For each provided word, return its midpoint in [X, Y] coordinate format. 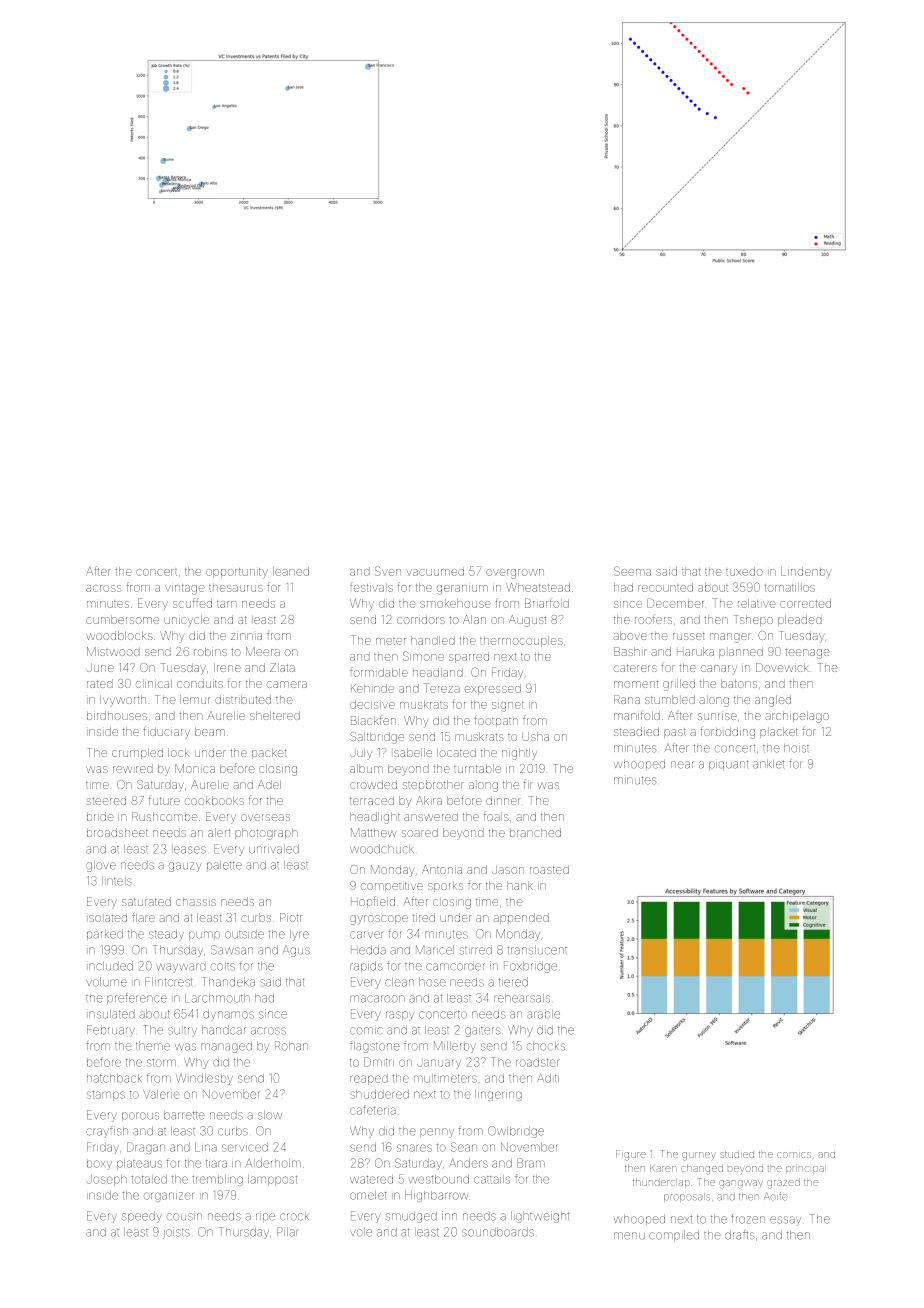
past [675, 733]
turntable [477, 768]
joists [176, 1233]
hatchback [114, 1078]
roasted [549, 869]
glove [101, 866]
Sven [388, 571]
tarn [227, 604]
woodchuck [382, 849]
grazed [783, 1184]
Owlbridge [516, 1132]
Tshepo [754, 620]
